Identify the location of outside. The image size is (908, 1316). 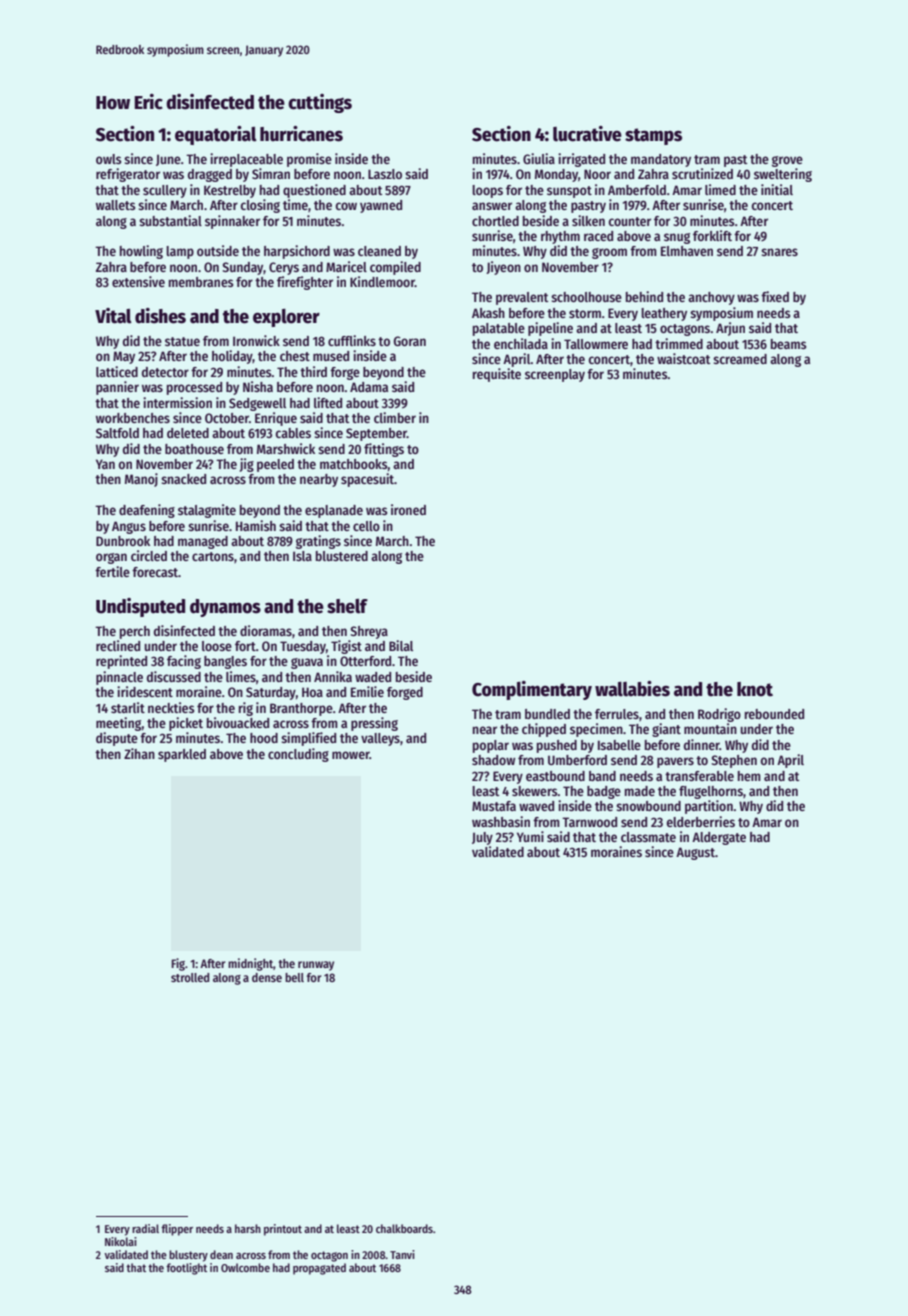
(218, 250).
